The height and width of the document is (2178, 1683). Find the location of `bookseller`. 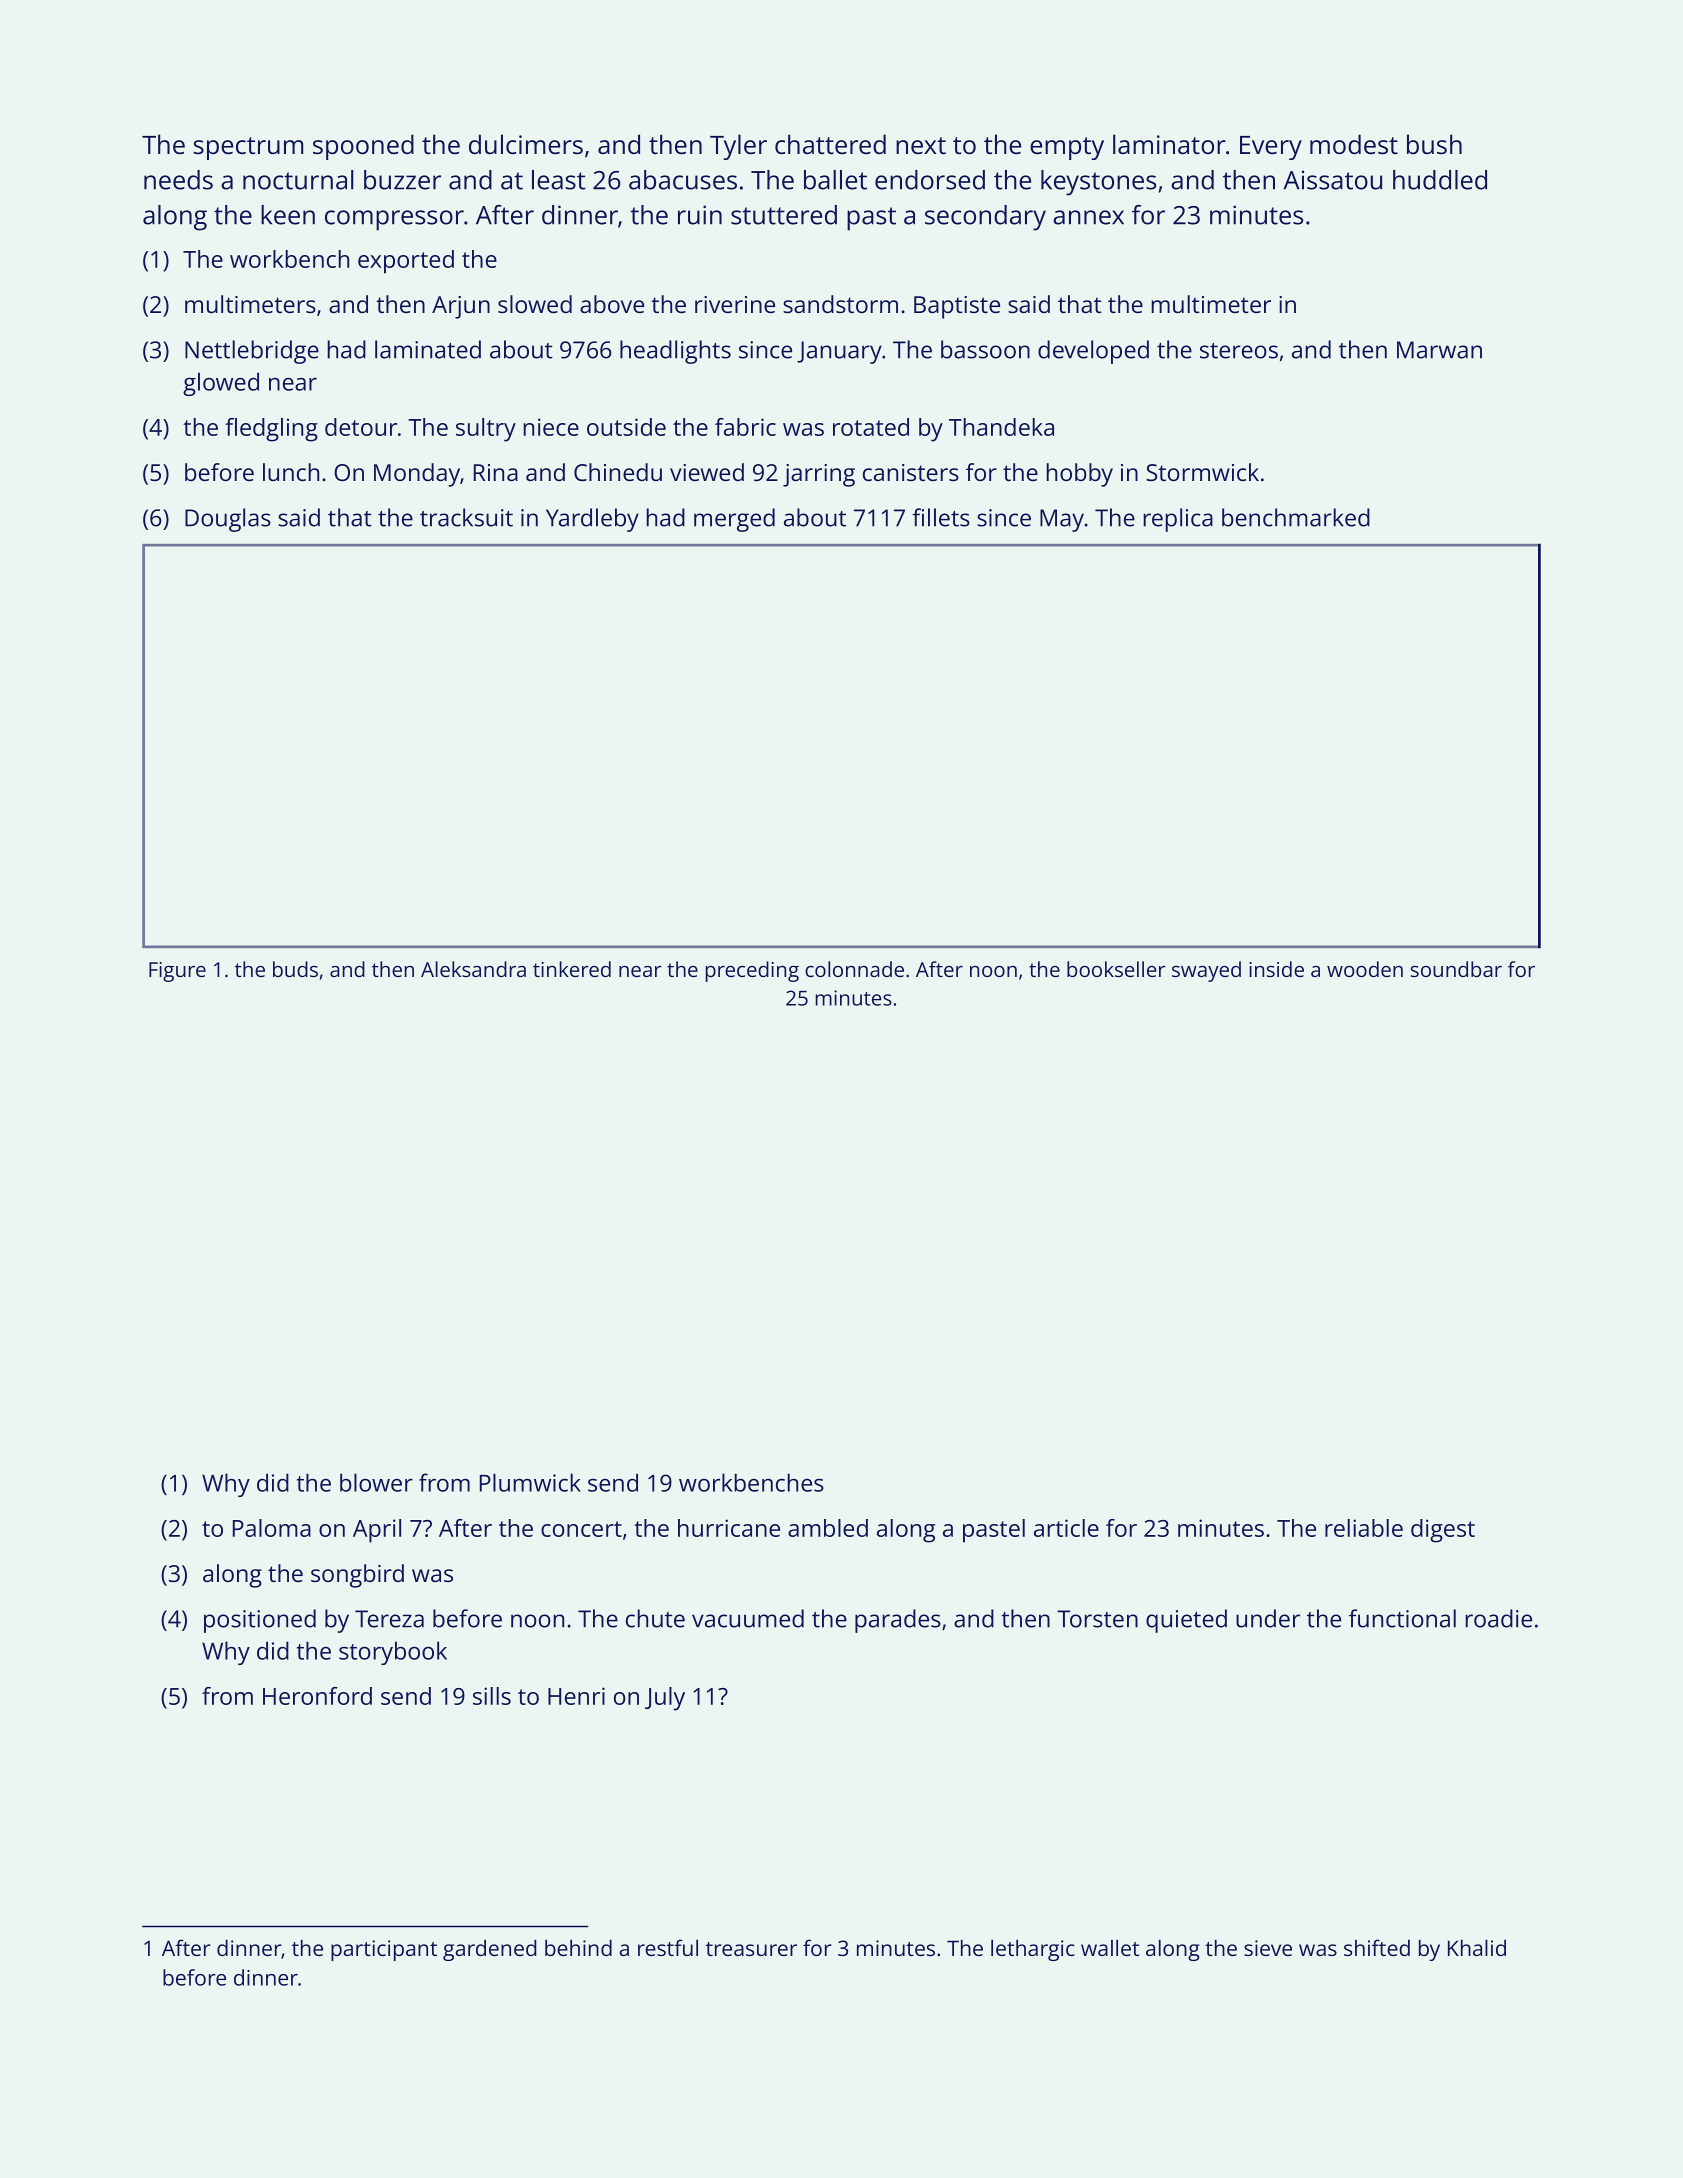

bookseller is located at coordinates (1116, 969).
